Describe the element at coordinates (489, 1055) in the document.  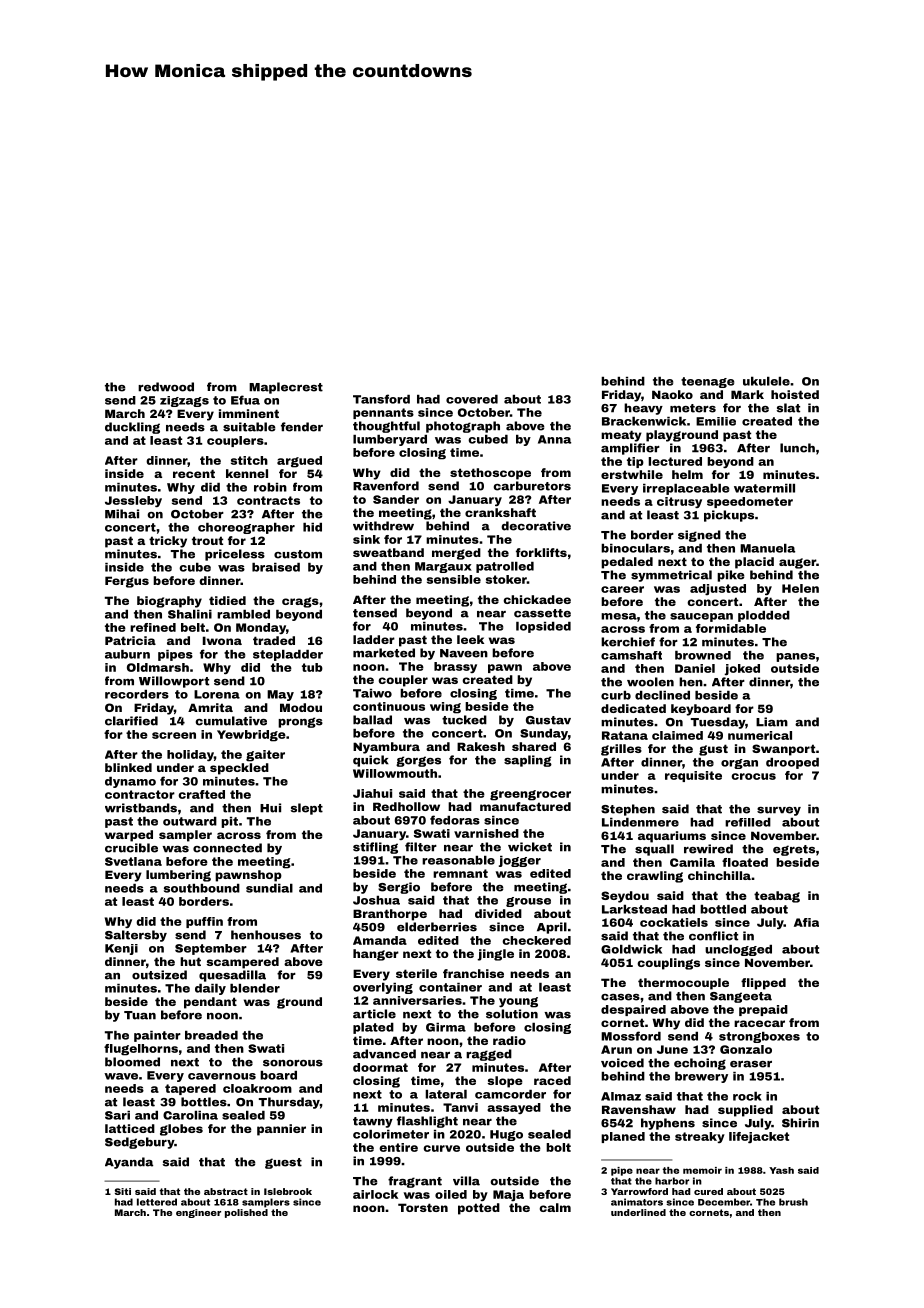
I see `ragged` at that location.
